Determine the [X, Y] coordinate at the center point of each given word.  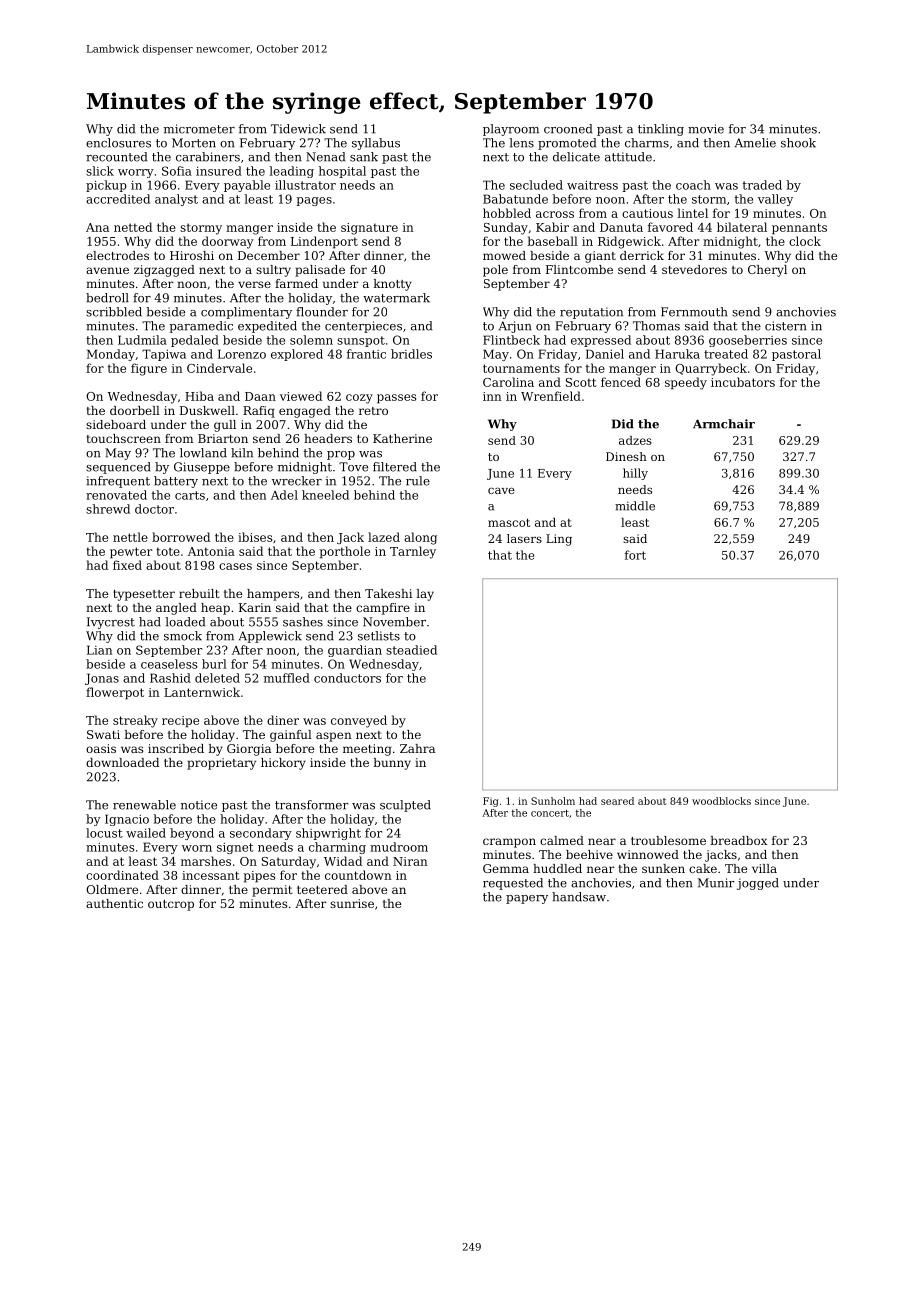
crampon [509, 843]
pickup [106, 186]
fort [635, 555]
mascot [509, 522]
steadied [411, 650]
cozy [359, 399]
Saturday [289, 862]
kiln [242, 453]
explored [297, 355]
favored [670, 227]
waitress [592, 185]
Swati [103, 734]
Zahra [417, 748]
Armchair [724, 424]
